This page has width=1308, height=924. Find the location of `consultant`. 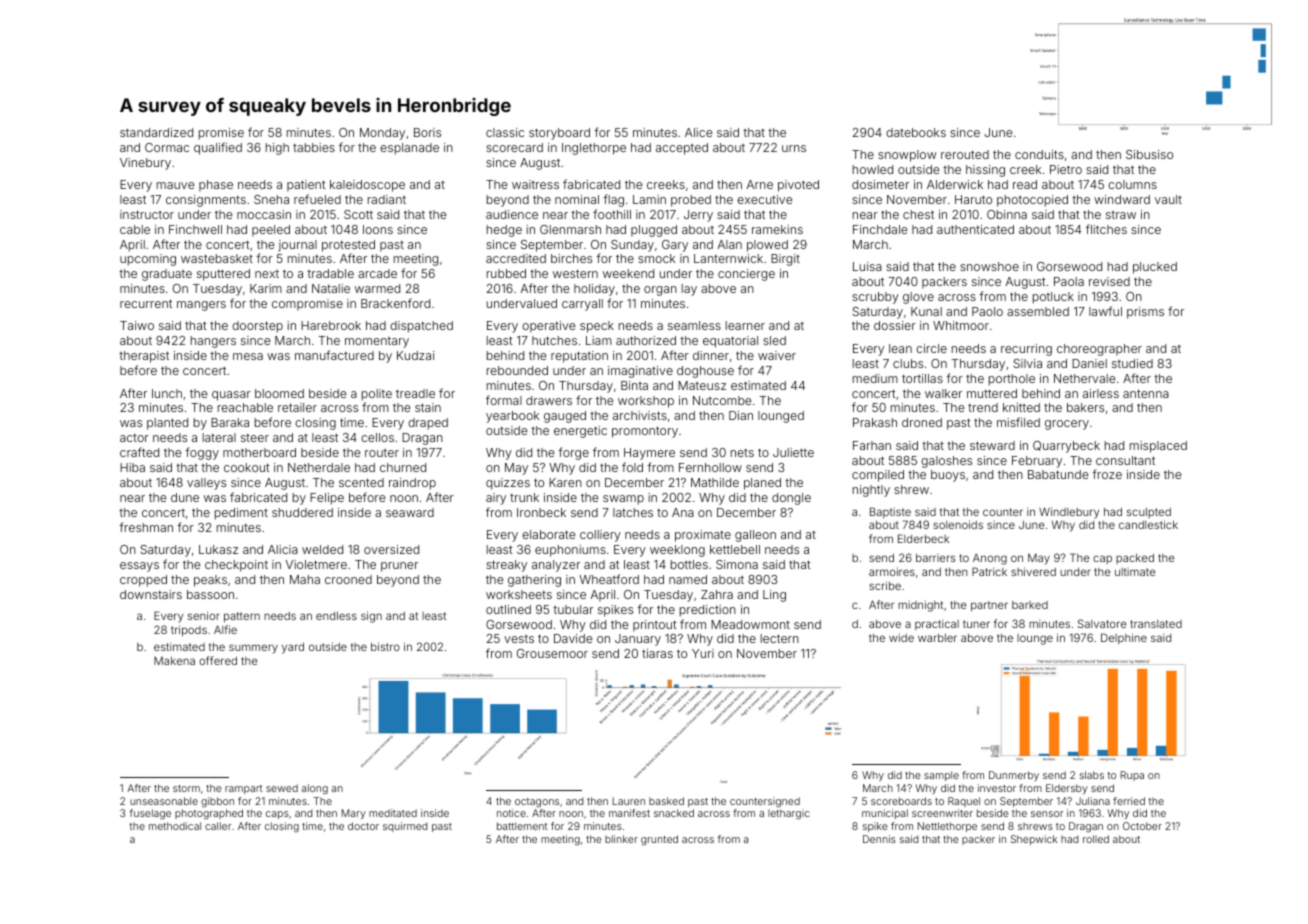

consultant is located at coordinates (1125, 460).
